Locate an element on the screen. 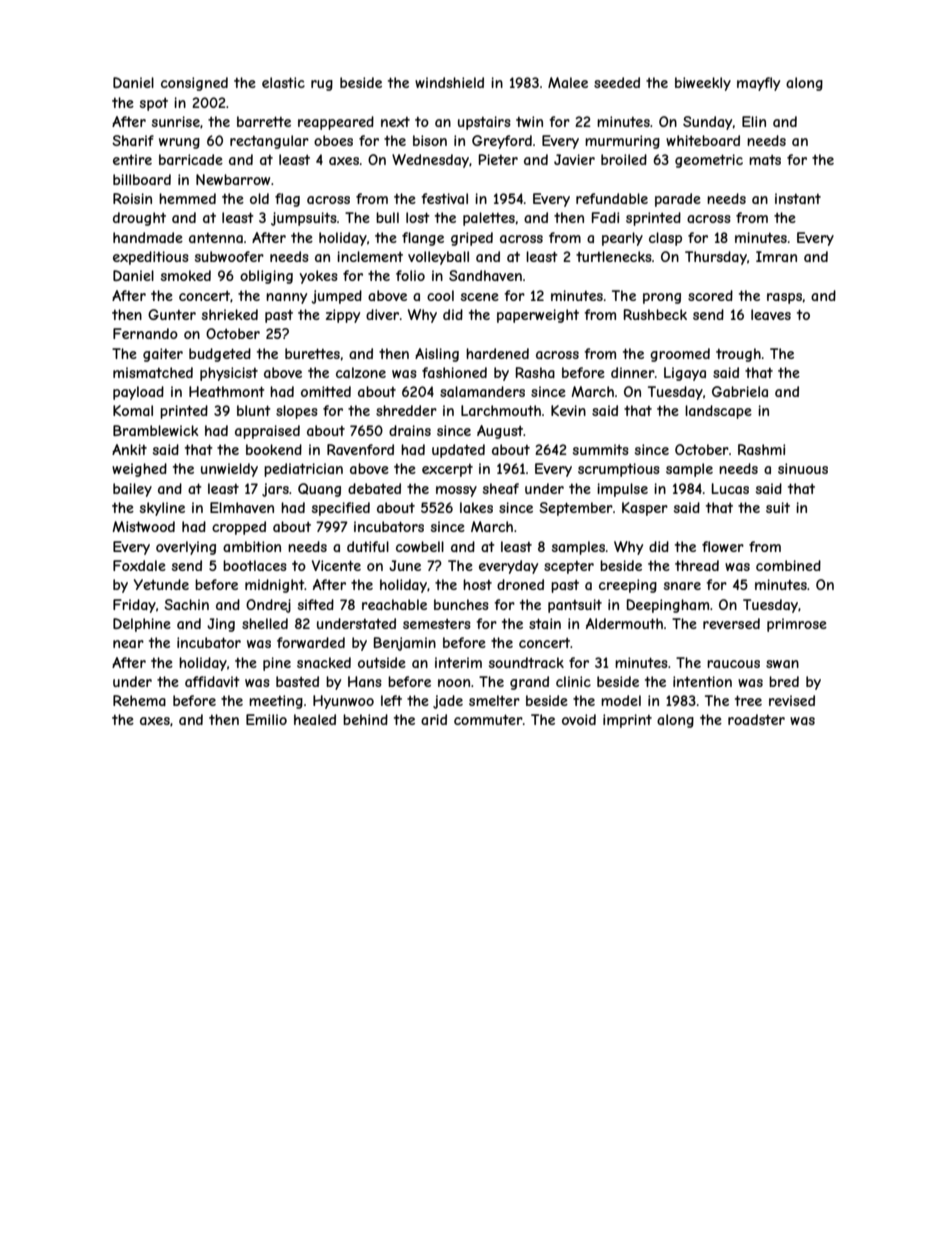  bull is located at coordinates (387, 217).
